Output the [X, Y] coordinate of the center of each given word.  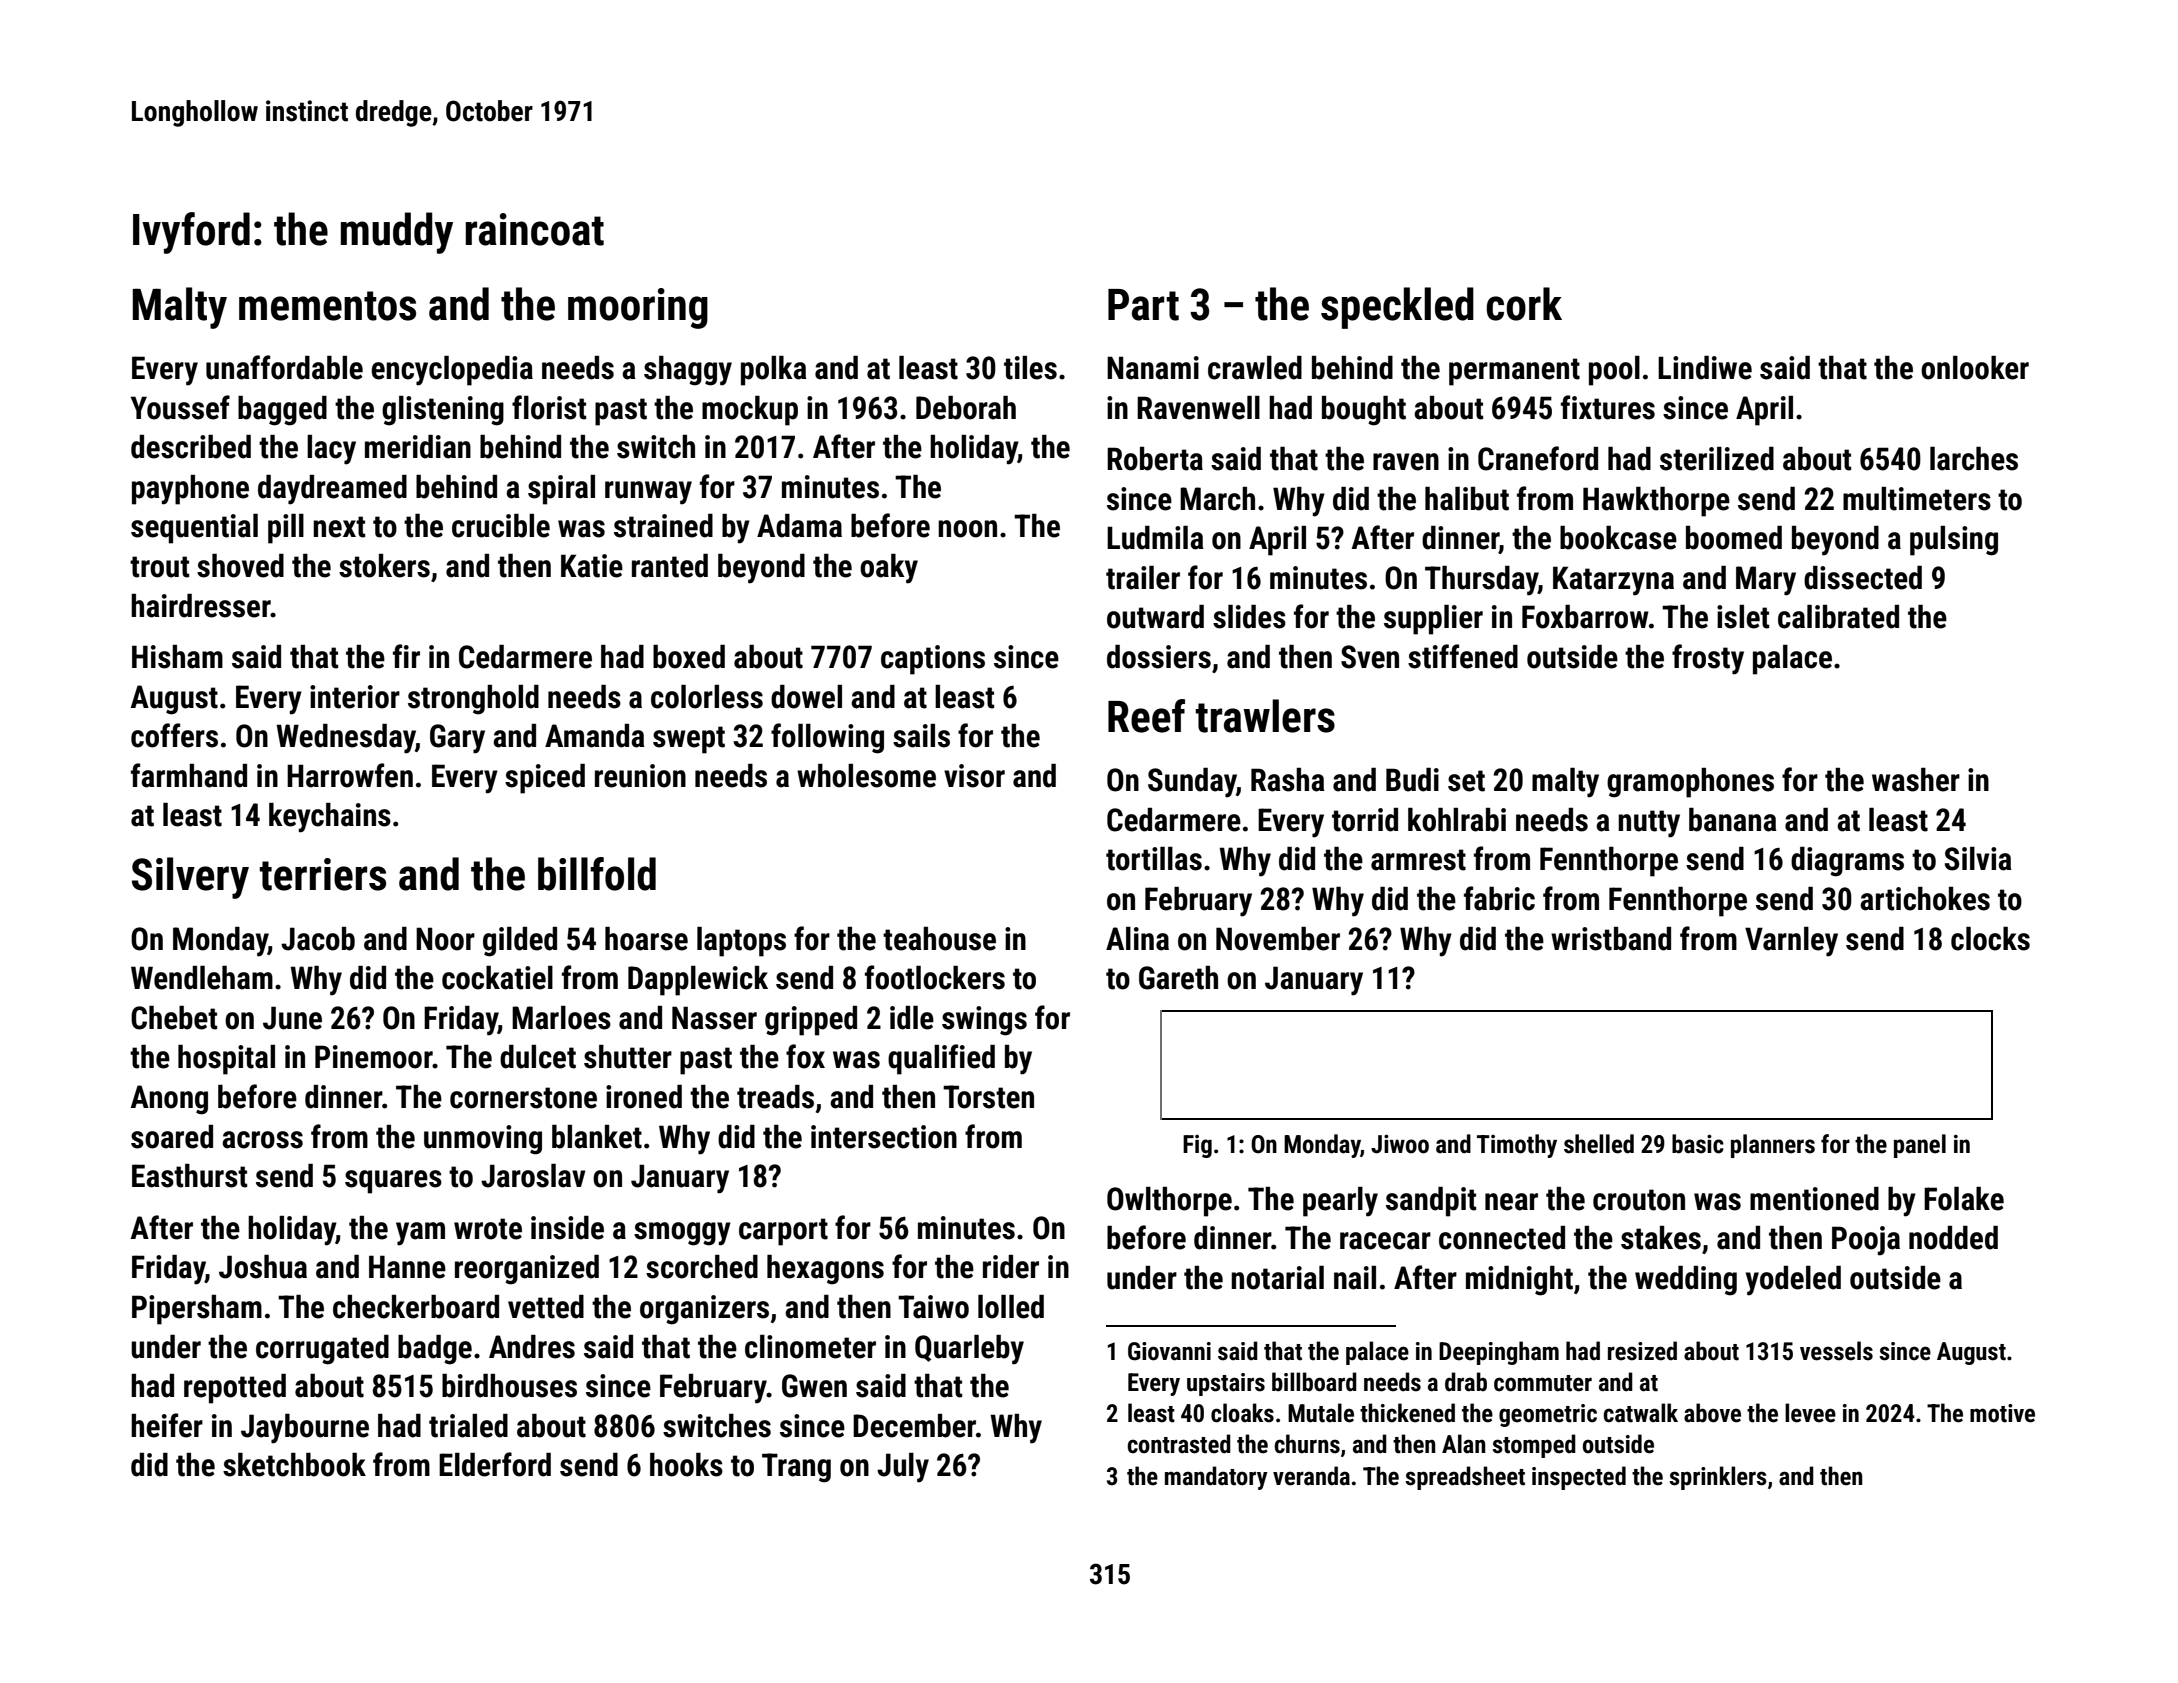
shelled [1599, 1144]
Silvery [190, 878]
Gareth [1178, 978]
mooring [638, 308]
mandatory [1216, 1478]
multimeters [1917, 499]
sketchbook [294, 1465]
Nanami [1153, 368]
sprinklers [1718, 1478]
